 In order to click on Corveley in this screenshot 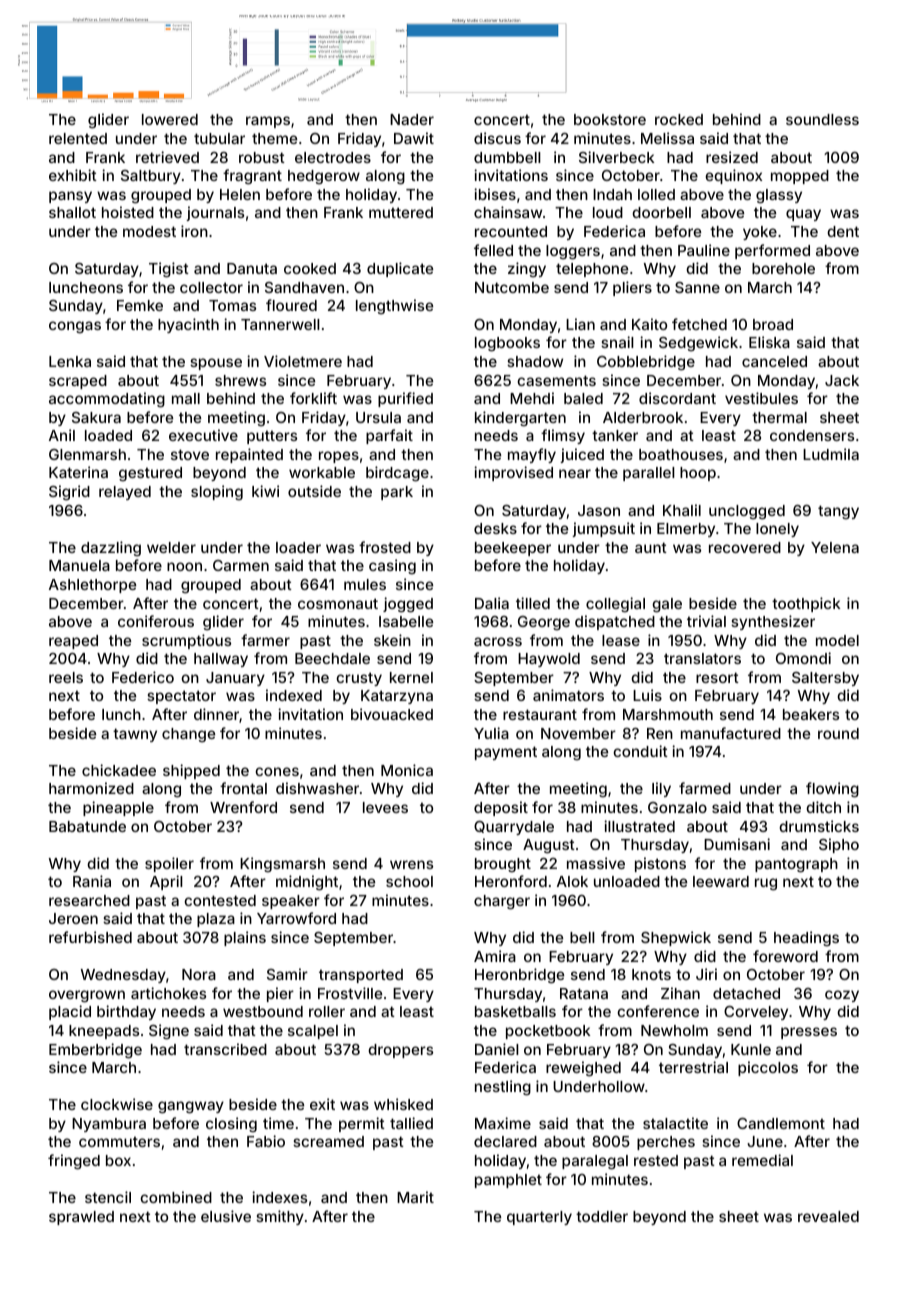, I will do `click(756, 1013)`.
